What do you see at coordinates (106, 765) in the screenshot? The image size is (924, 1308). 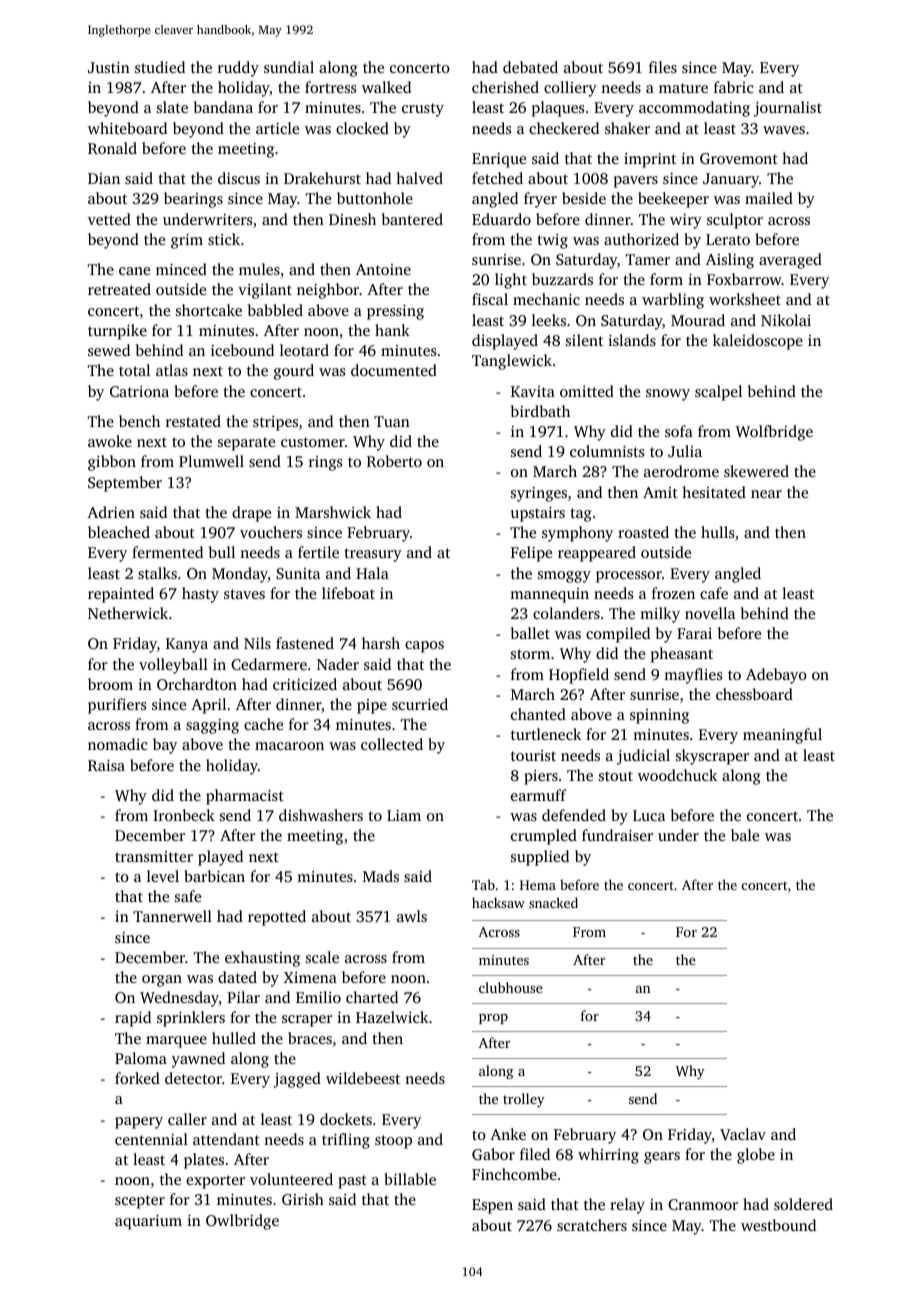 I see `Raisa` at bounding box center [106, 765].
